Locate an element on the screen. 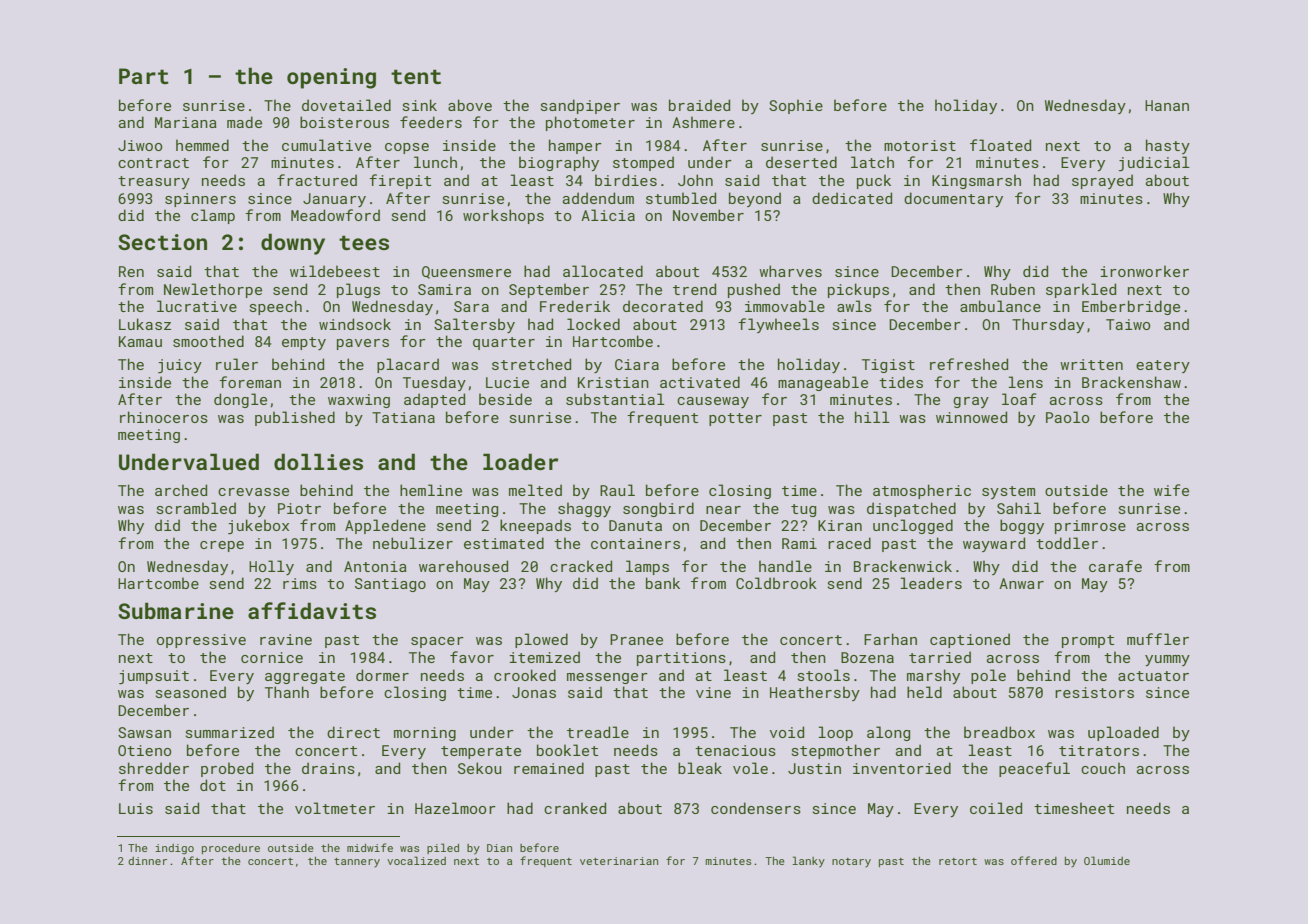 The width and height of the screenshot is (1308, 924). deserted is located at coordinates (801, 162).
